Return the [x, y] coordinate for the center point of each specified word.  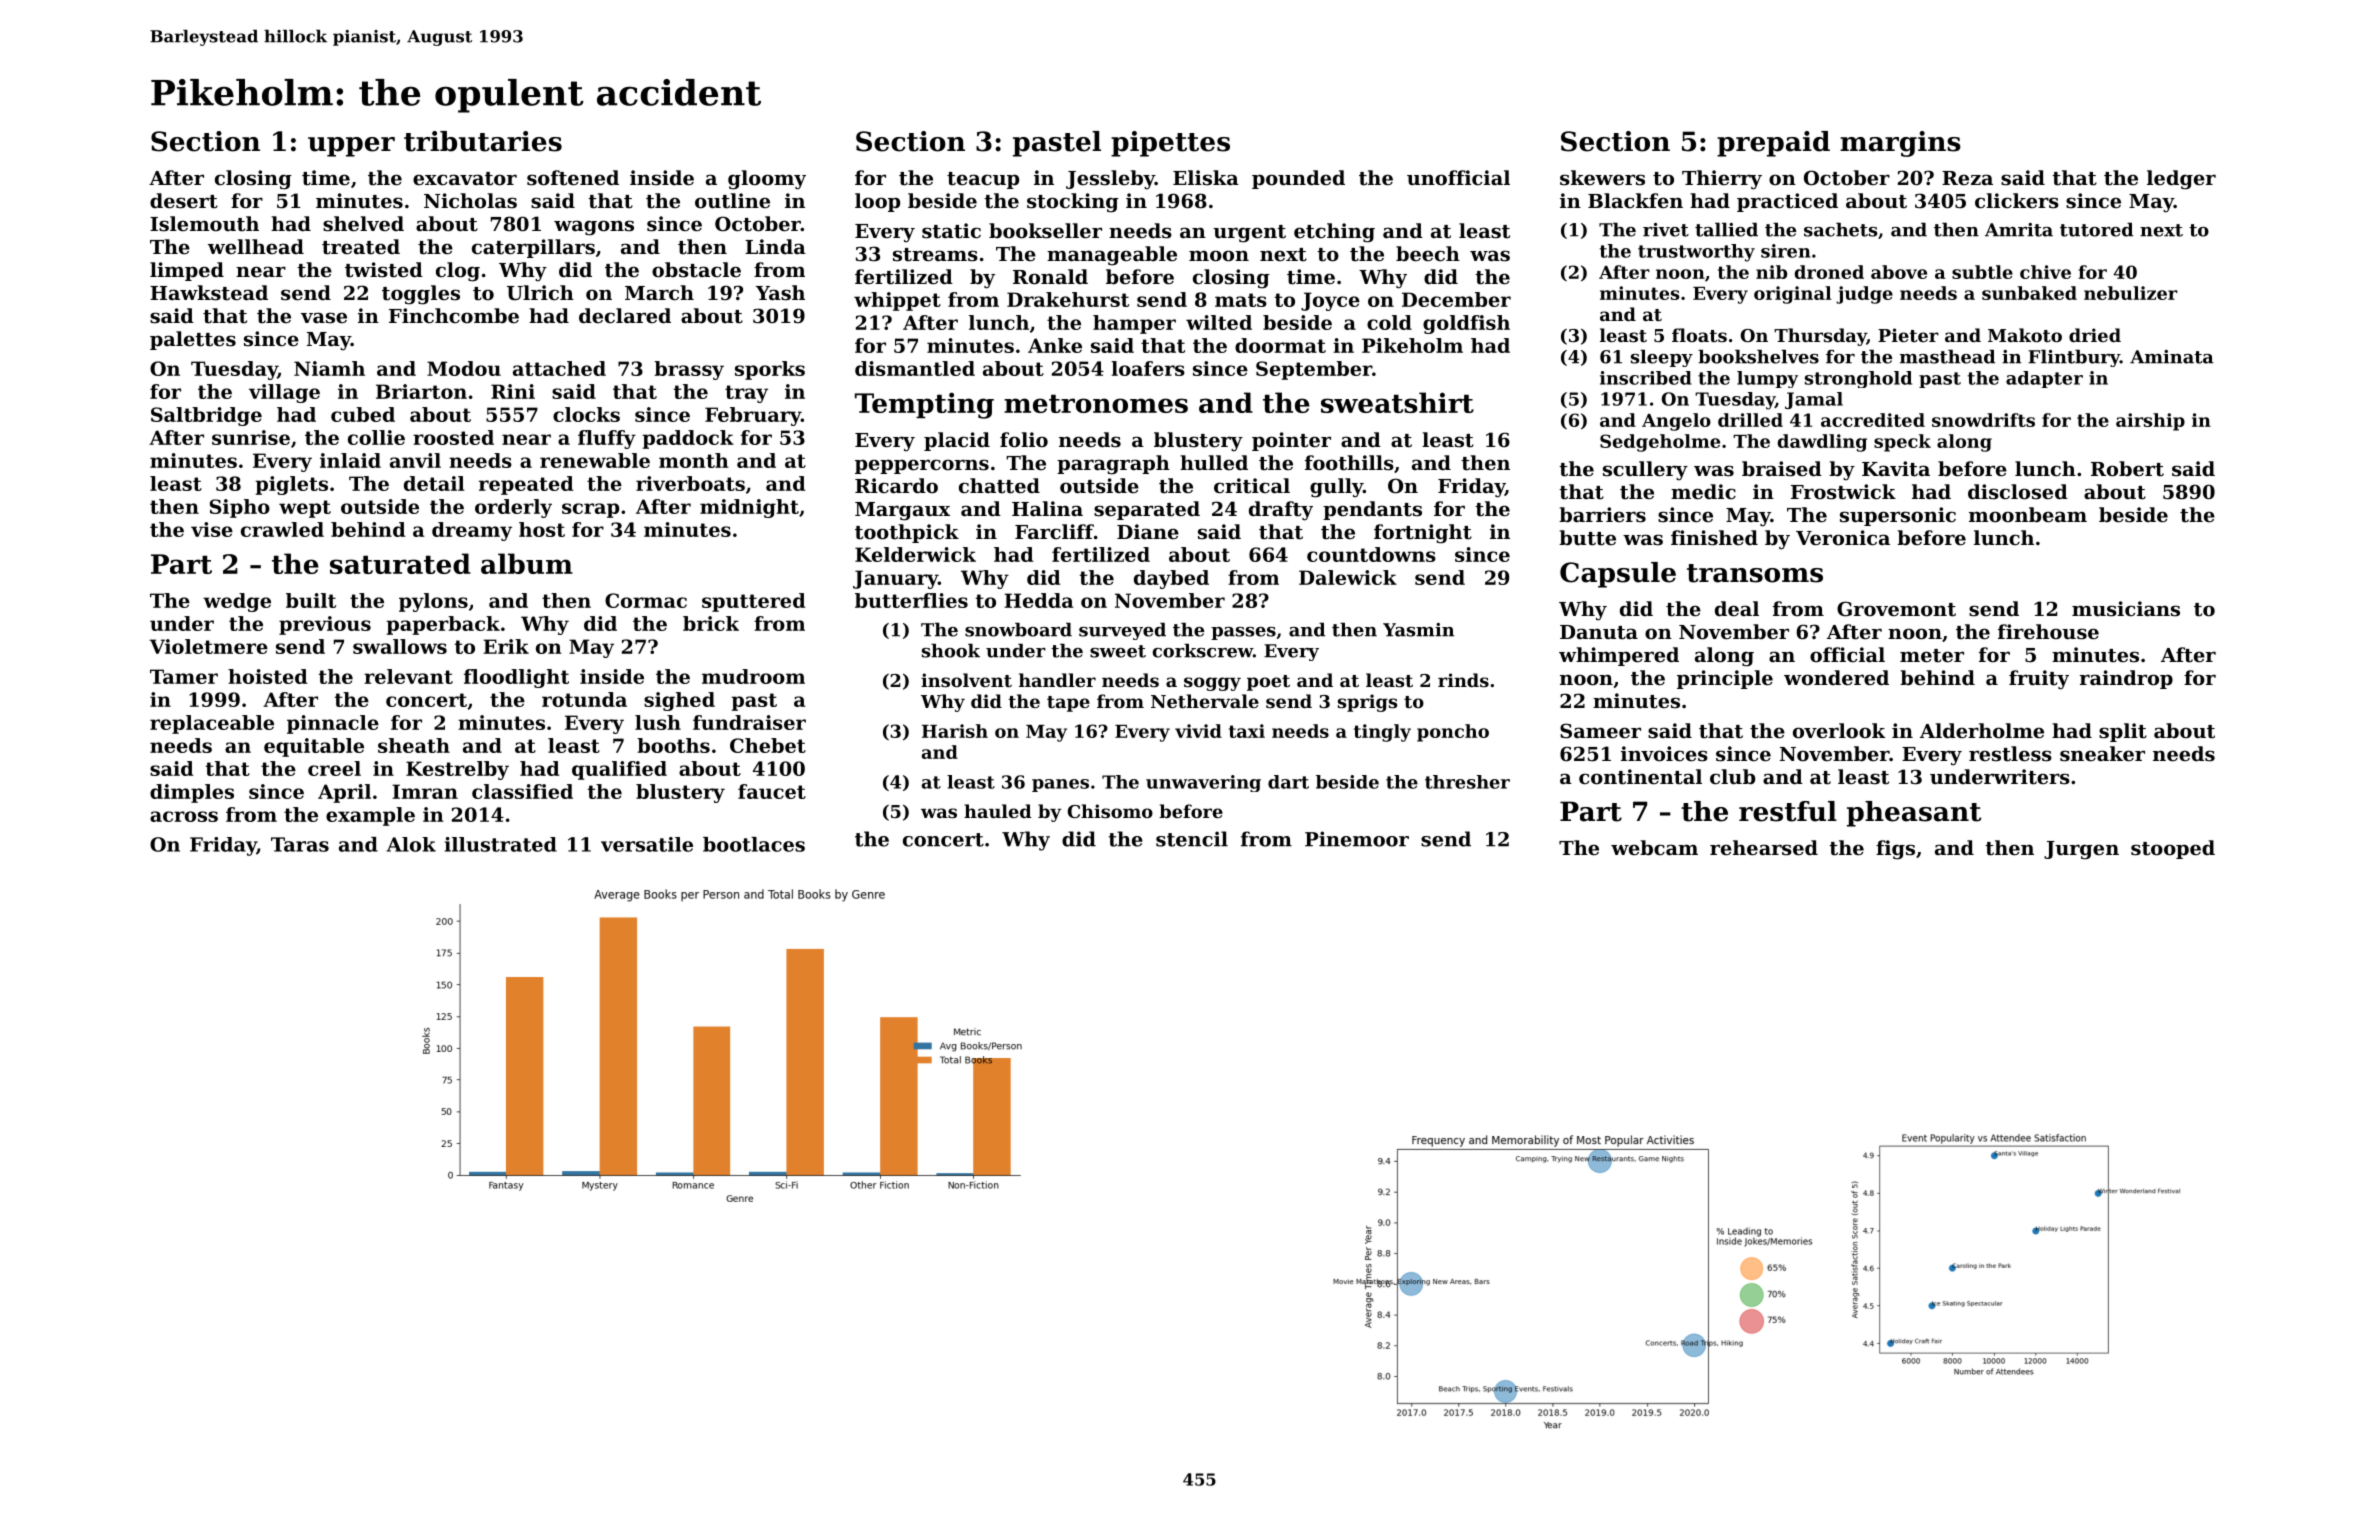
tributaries [483, 141]
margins [1900, 144]
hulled [1214, 463]
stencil [1192, 839]
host [542, 529]
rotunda [584, 699]
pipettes [1170, 144]
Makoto [2025, 335]
